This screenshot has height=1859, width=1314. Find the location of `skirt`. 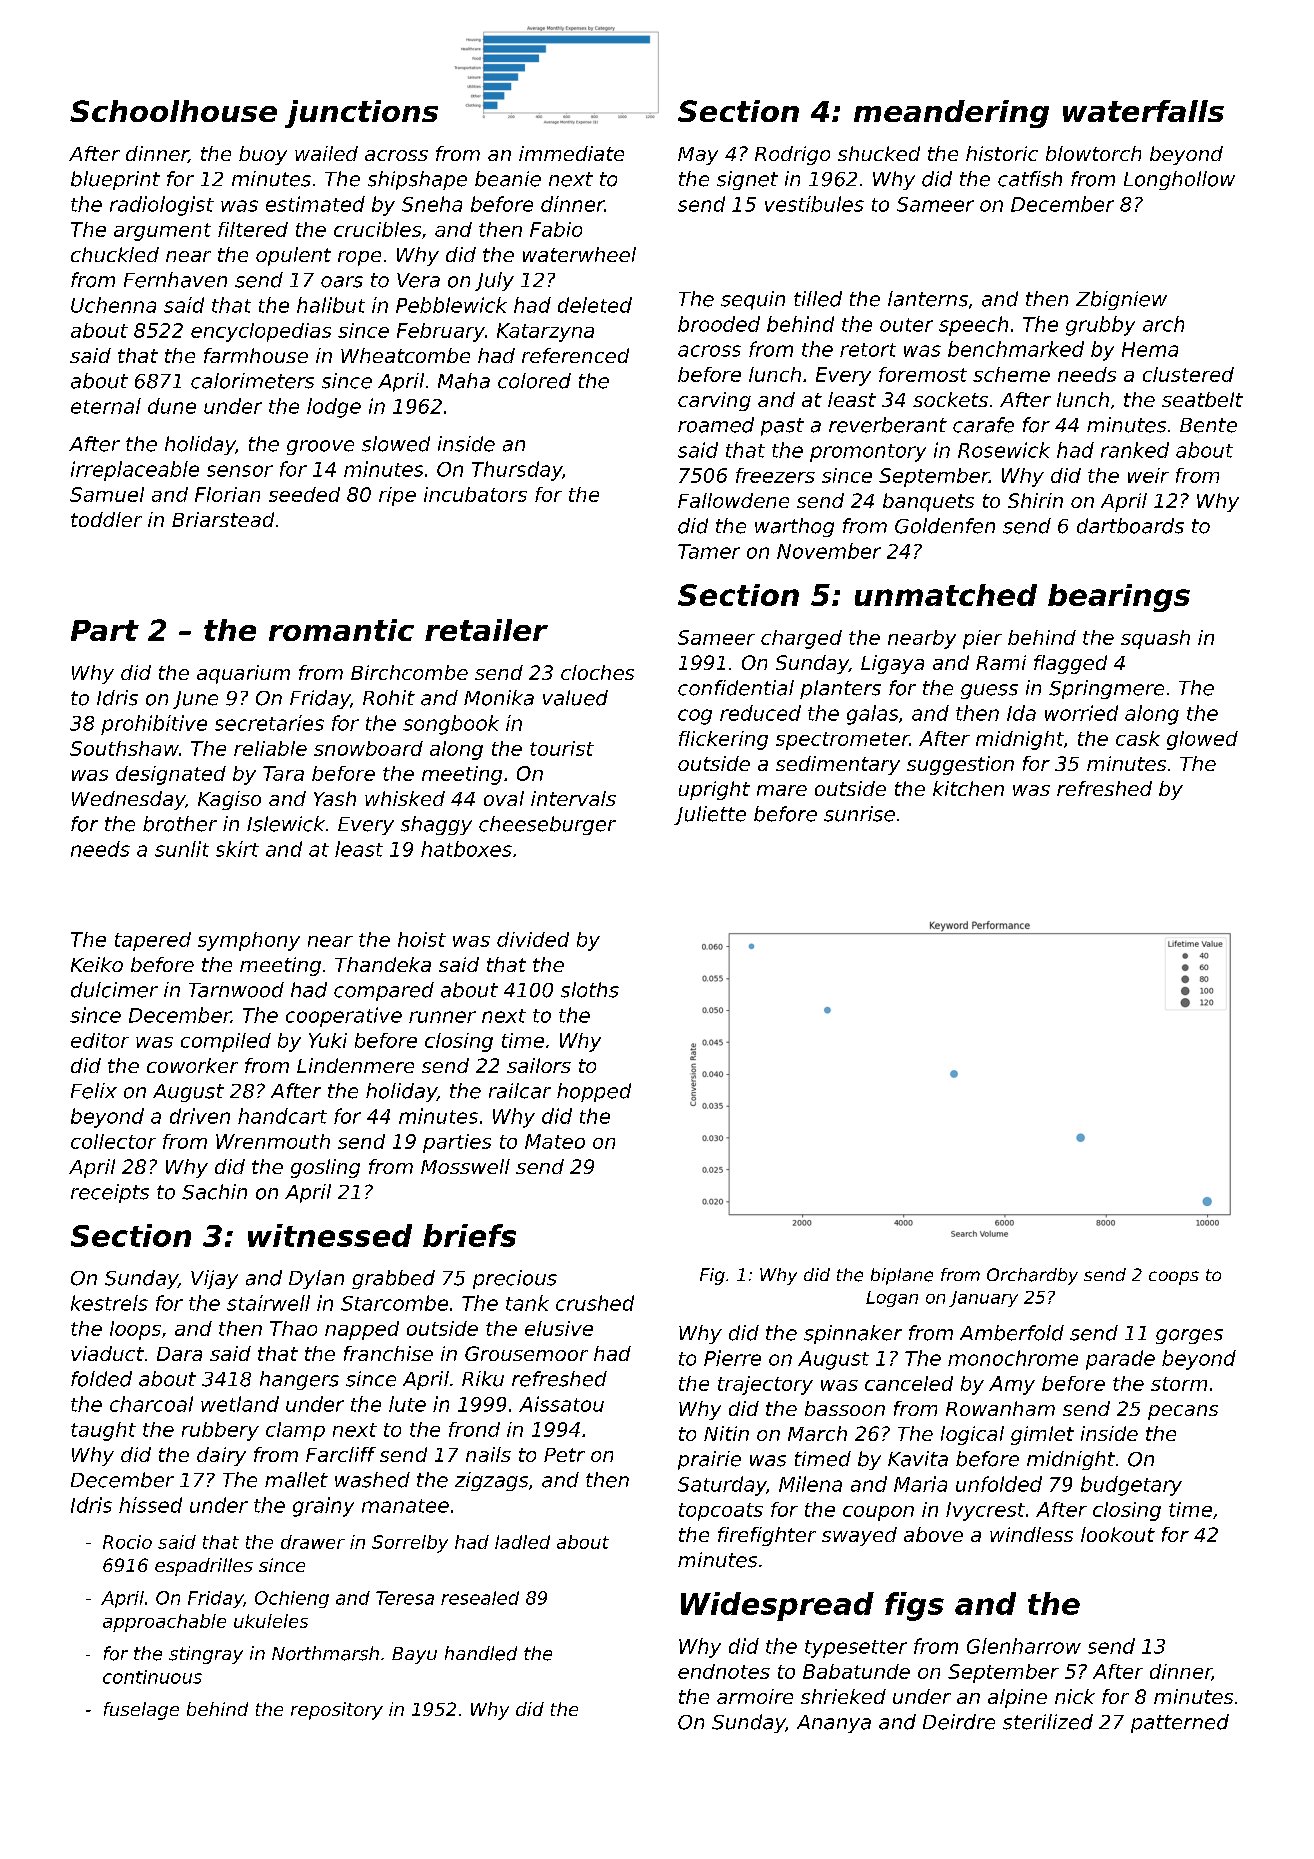

skirt is located at coordinates (237, 849).
